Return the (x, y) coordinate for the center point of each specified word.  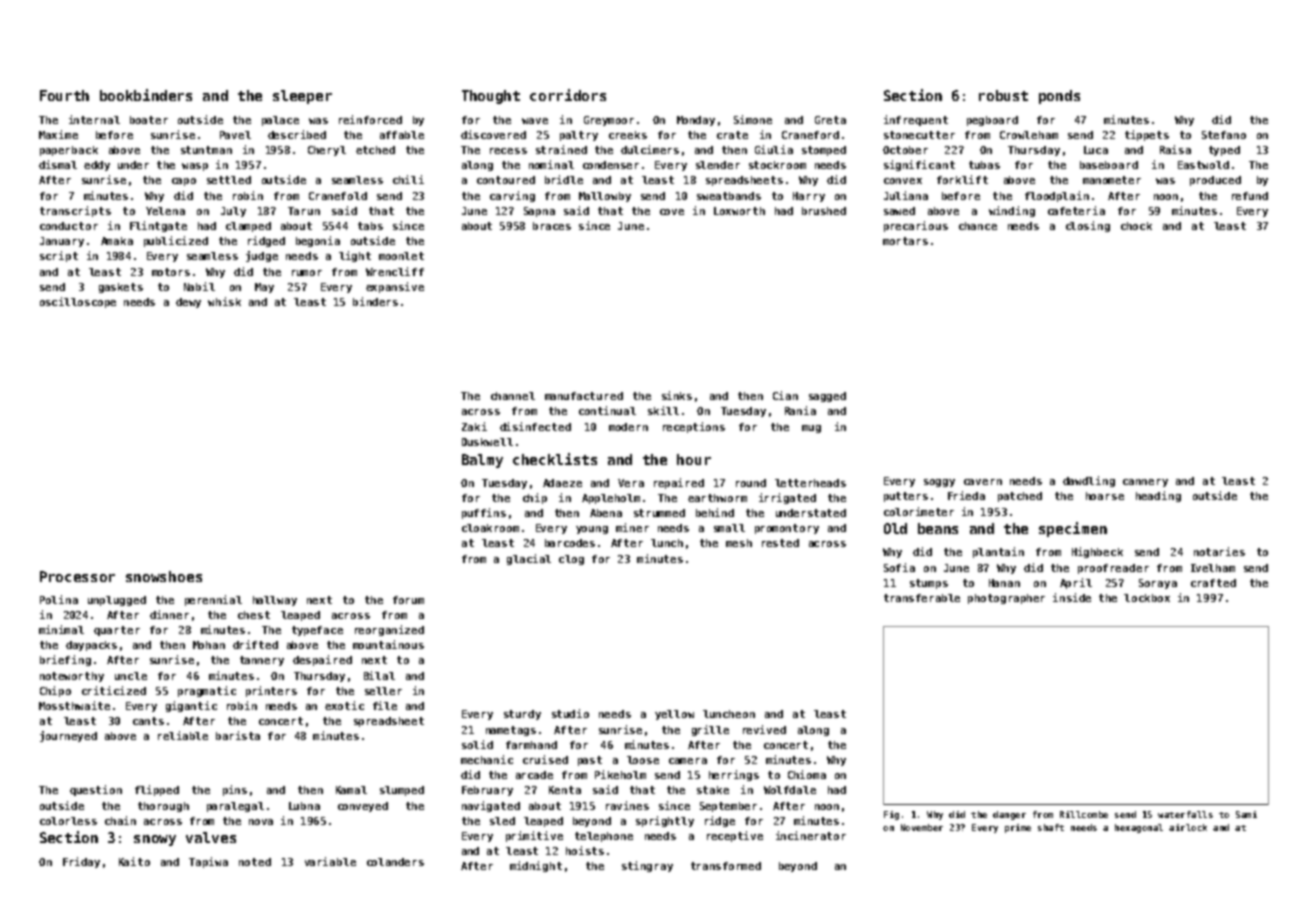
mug (811, 429)
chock (1136, 226)
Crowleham (1029, 135)
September (728, 807)
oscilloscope (78, 302)
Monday (696, 121)
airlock (1188, 827)
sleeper (302, 97)
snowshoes (164, 576)
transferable (922, 598)
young (592, 530)
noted (255, 862)
